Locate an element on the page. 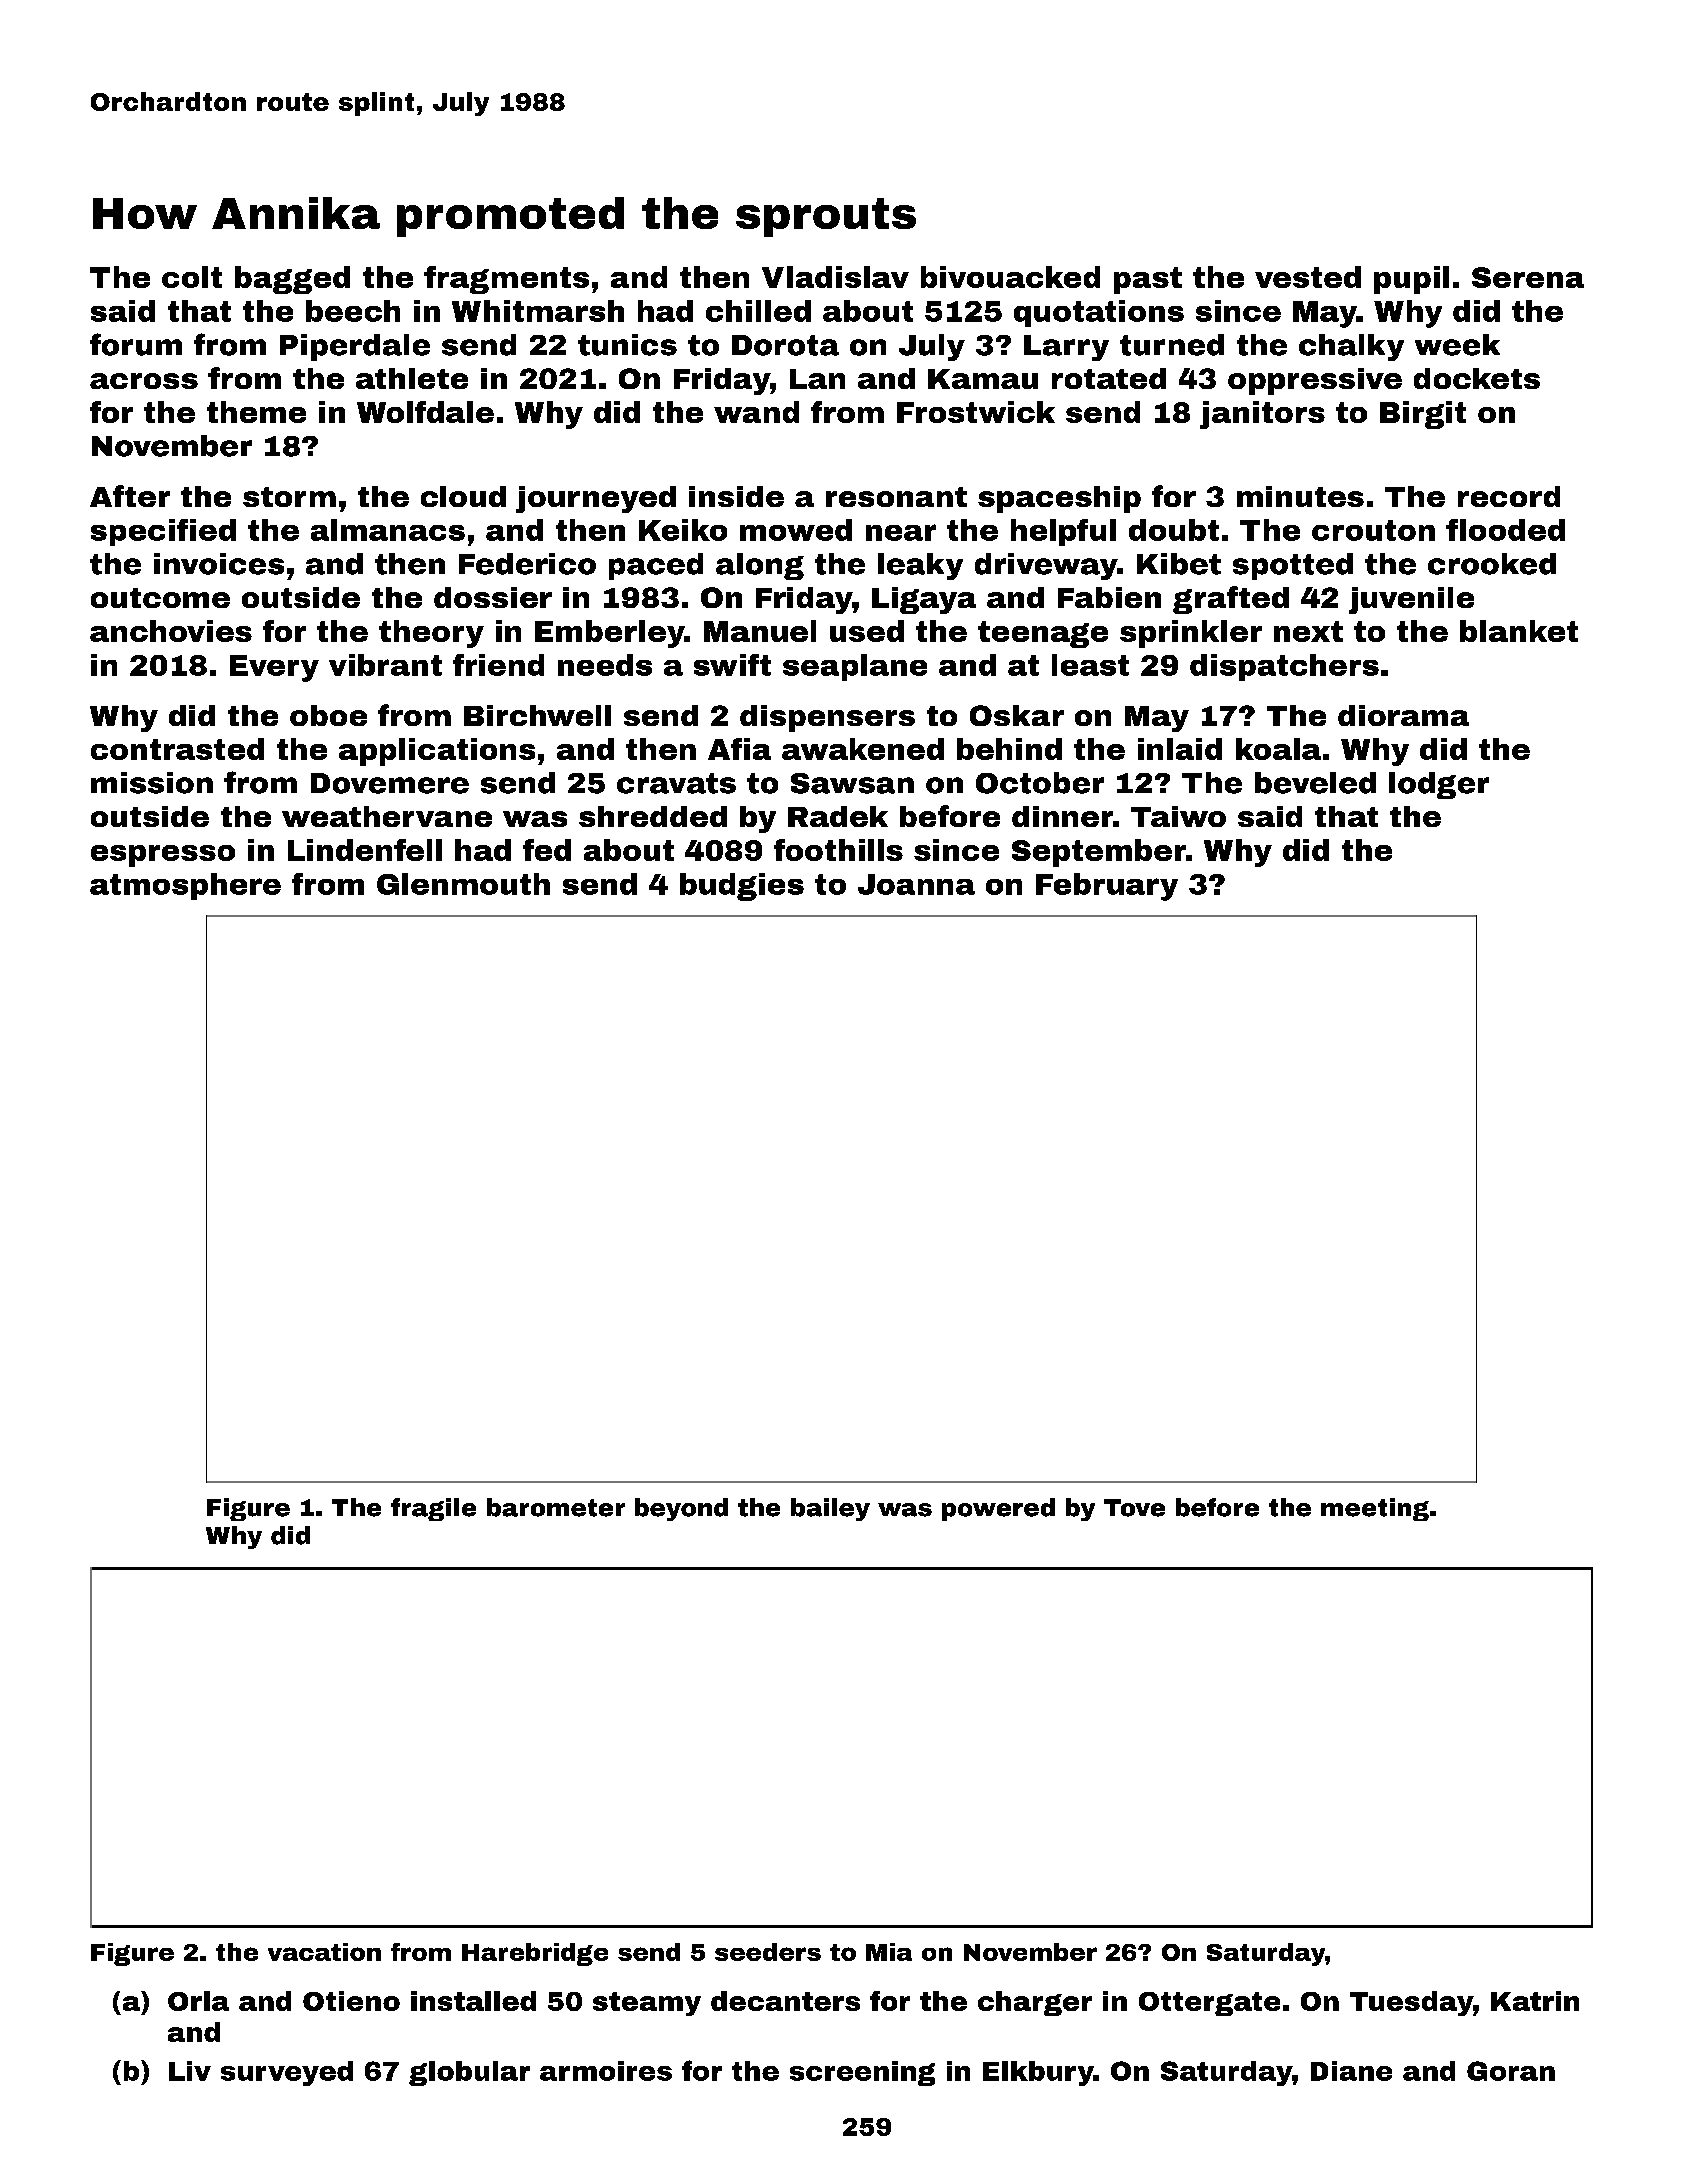  Glenmouth is located at coordinates (463, 884).
